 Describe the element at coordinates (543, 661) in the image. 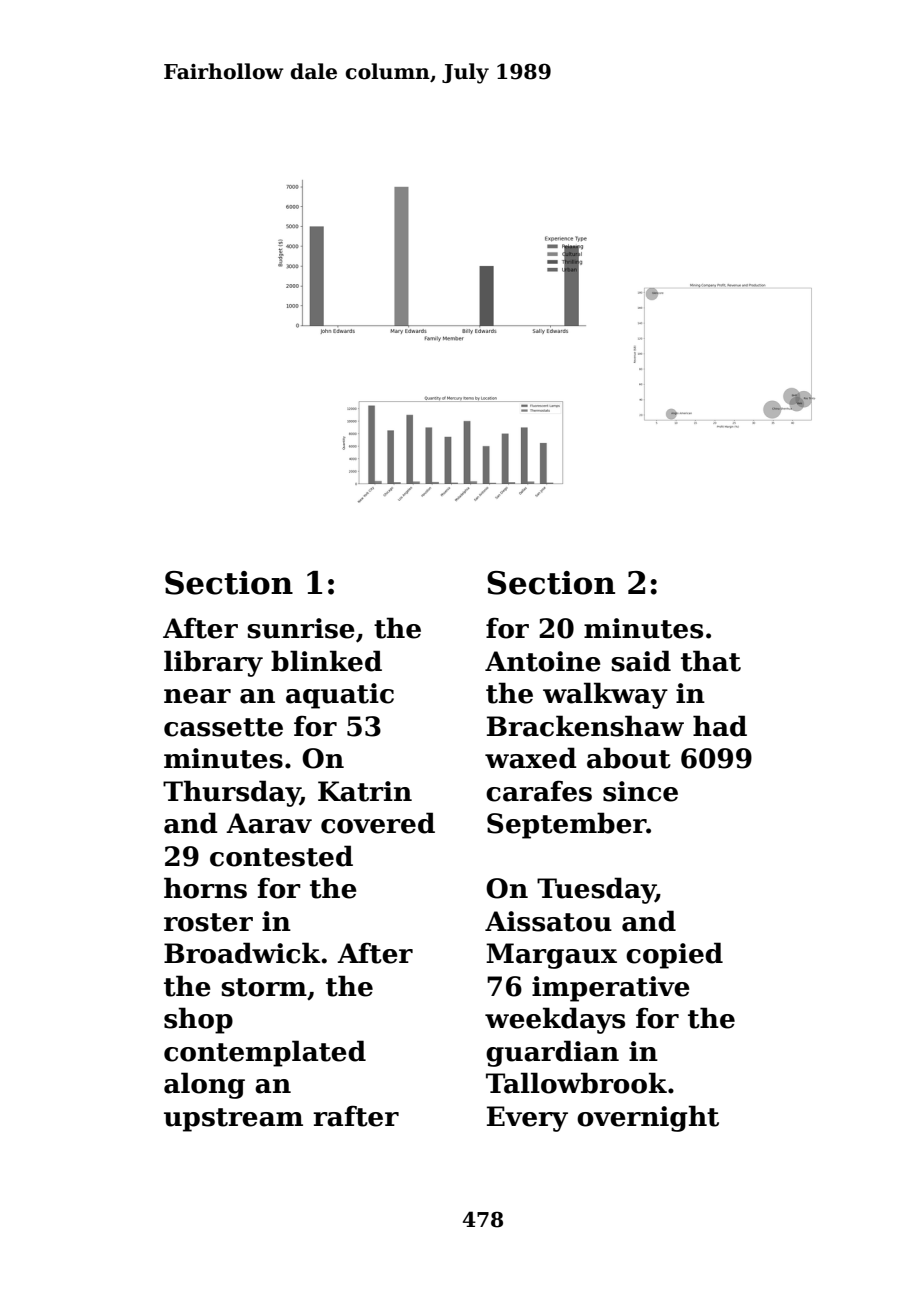

I see `Antoine` at that location.
